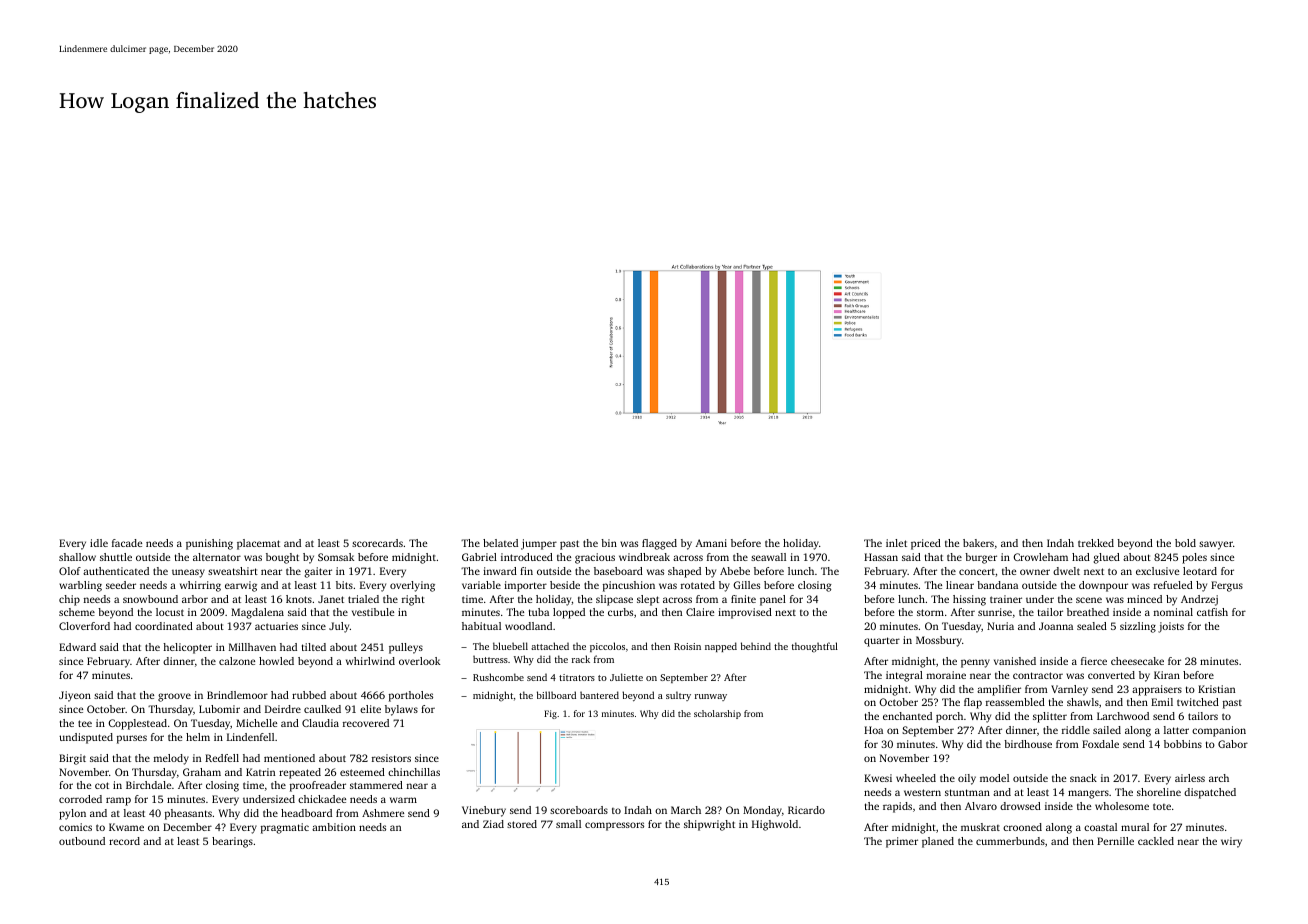  What do you see at coordinates (1156, 841) in the screenshot?
I see `cackled` at bounding box center [1156, 841].
